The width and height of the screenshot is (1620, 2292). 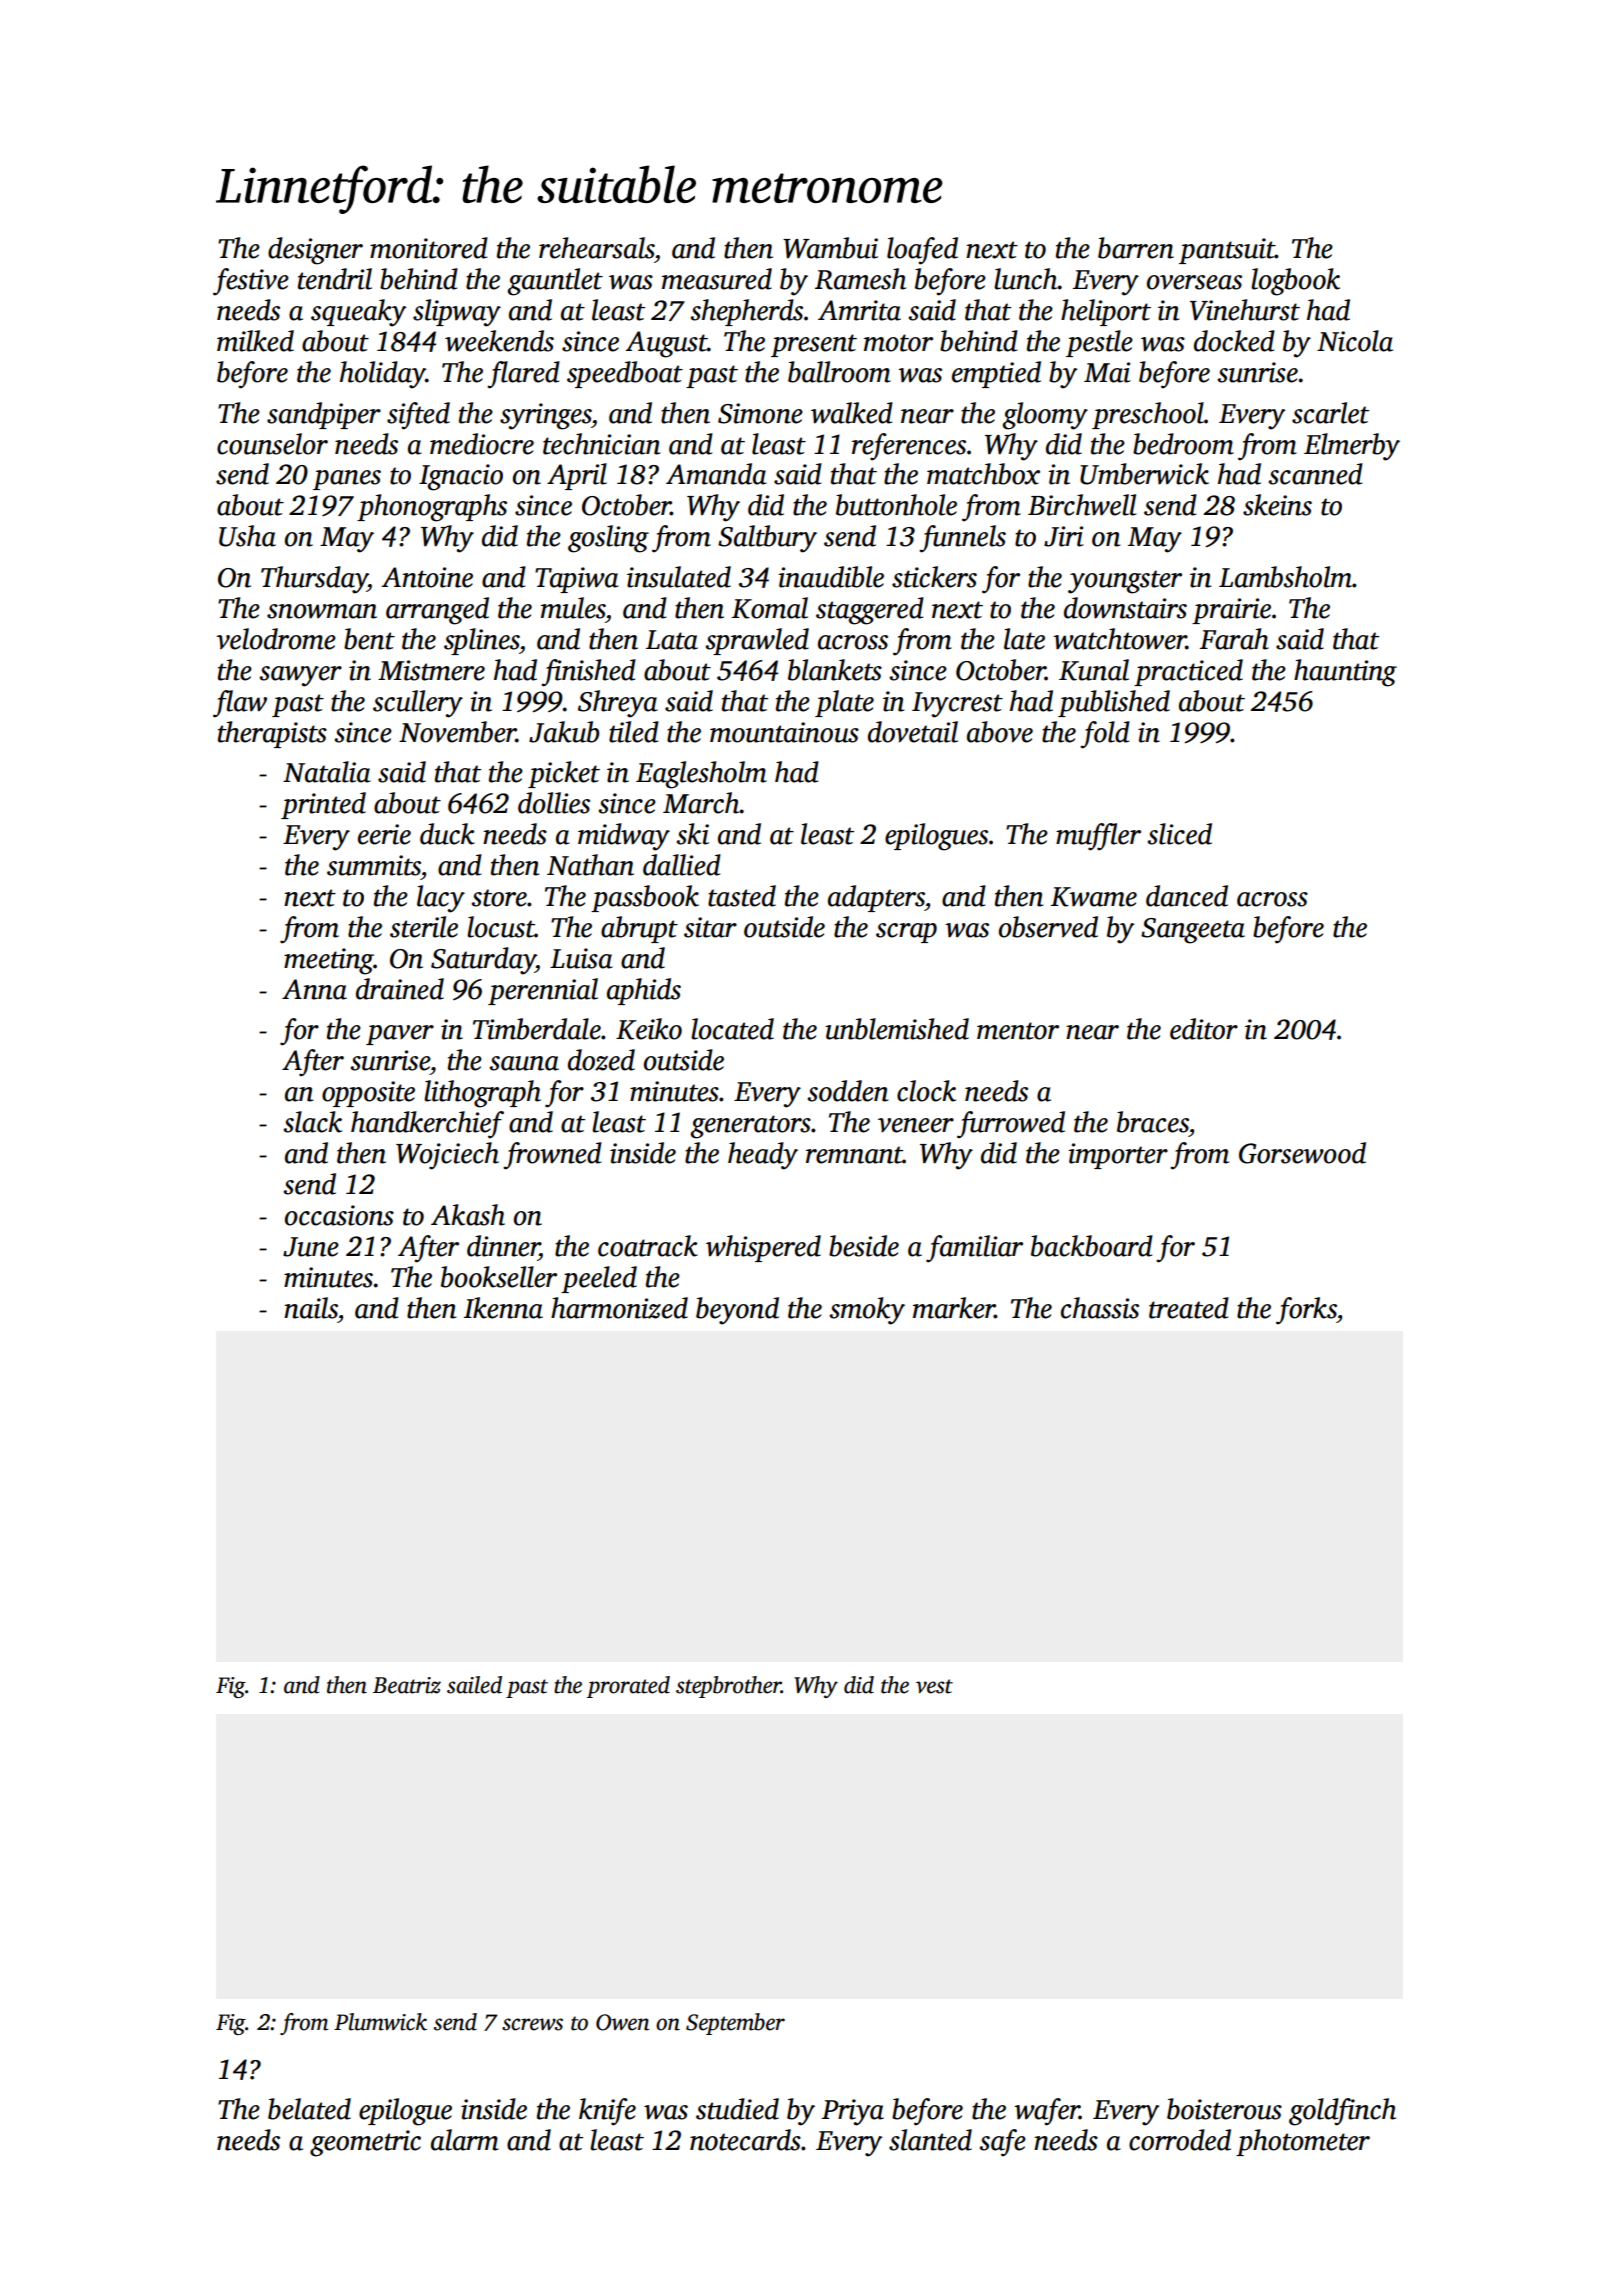 I want to click on pantsuit, so click(x=1227, y=251).
